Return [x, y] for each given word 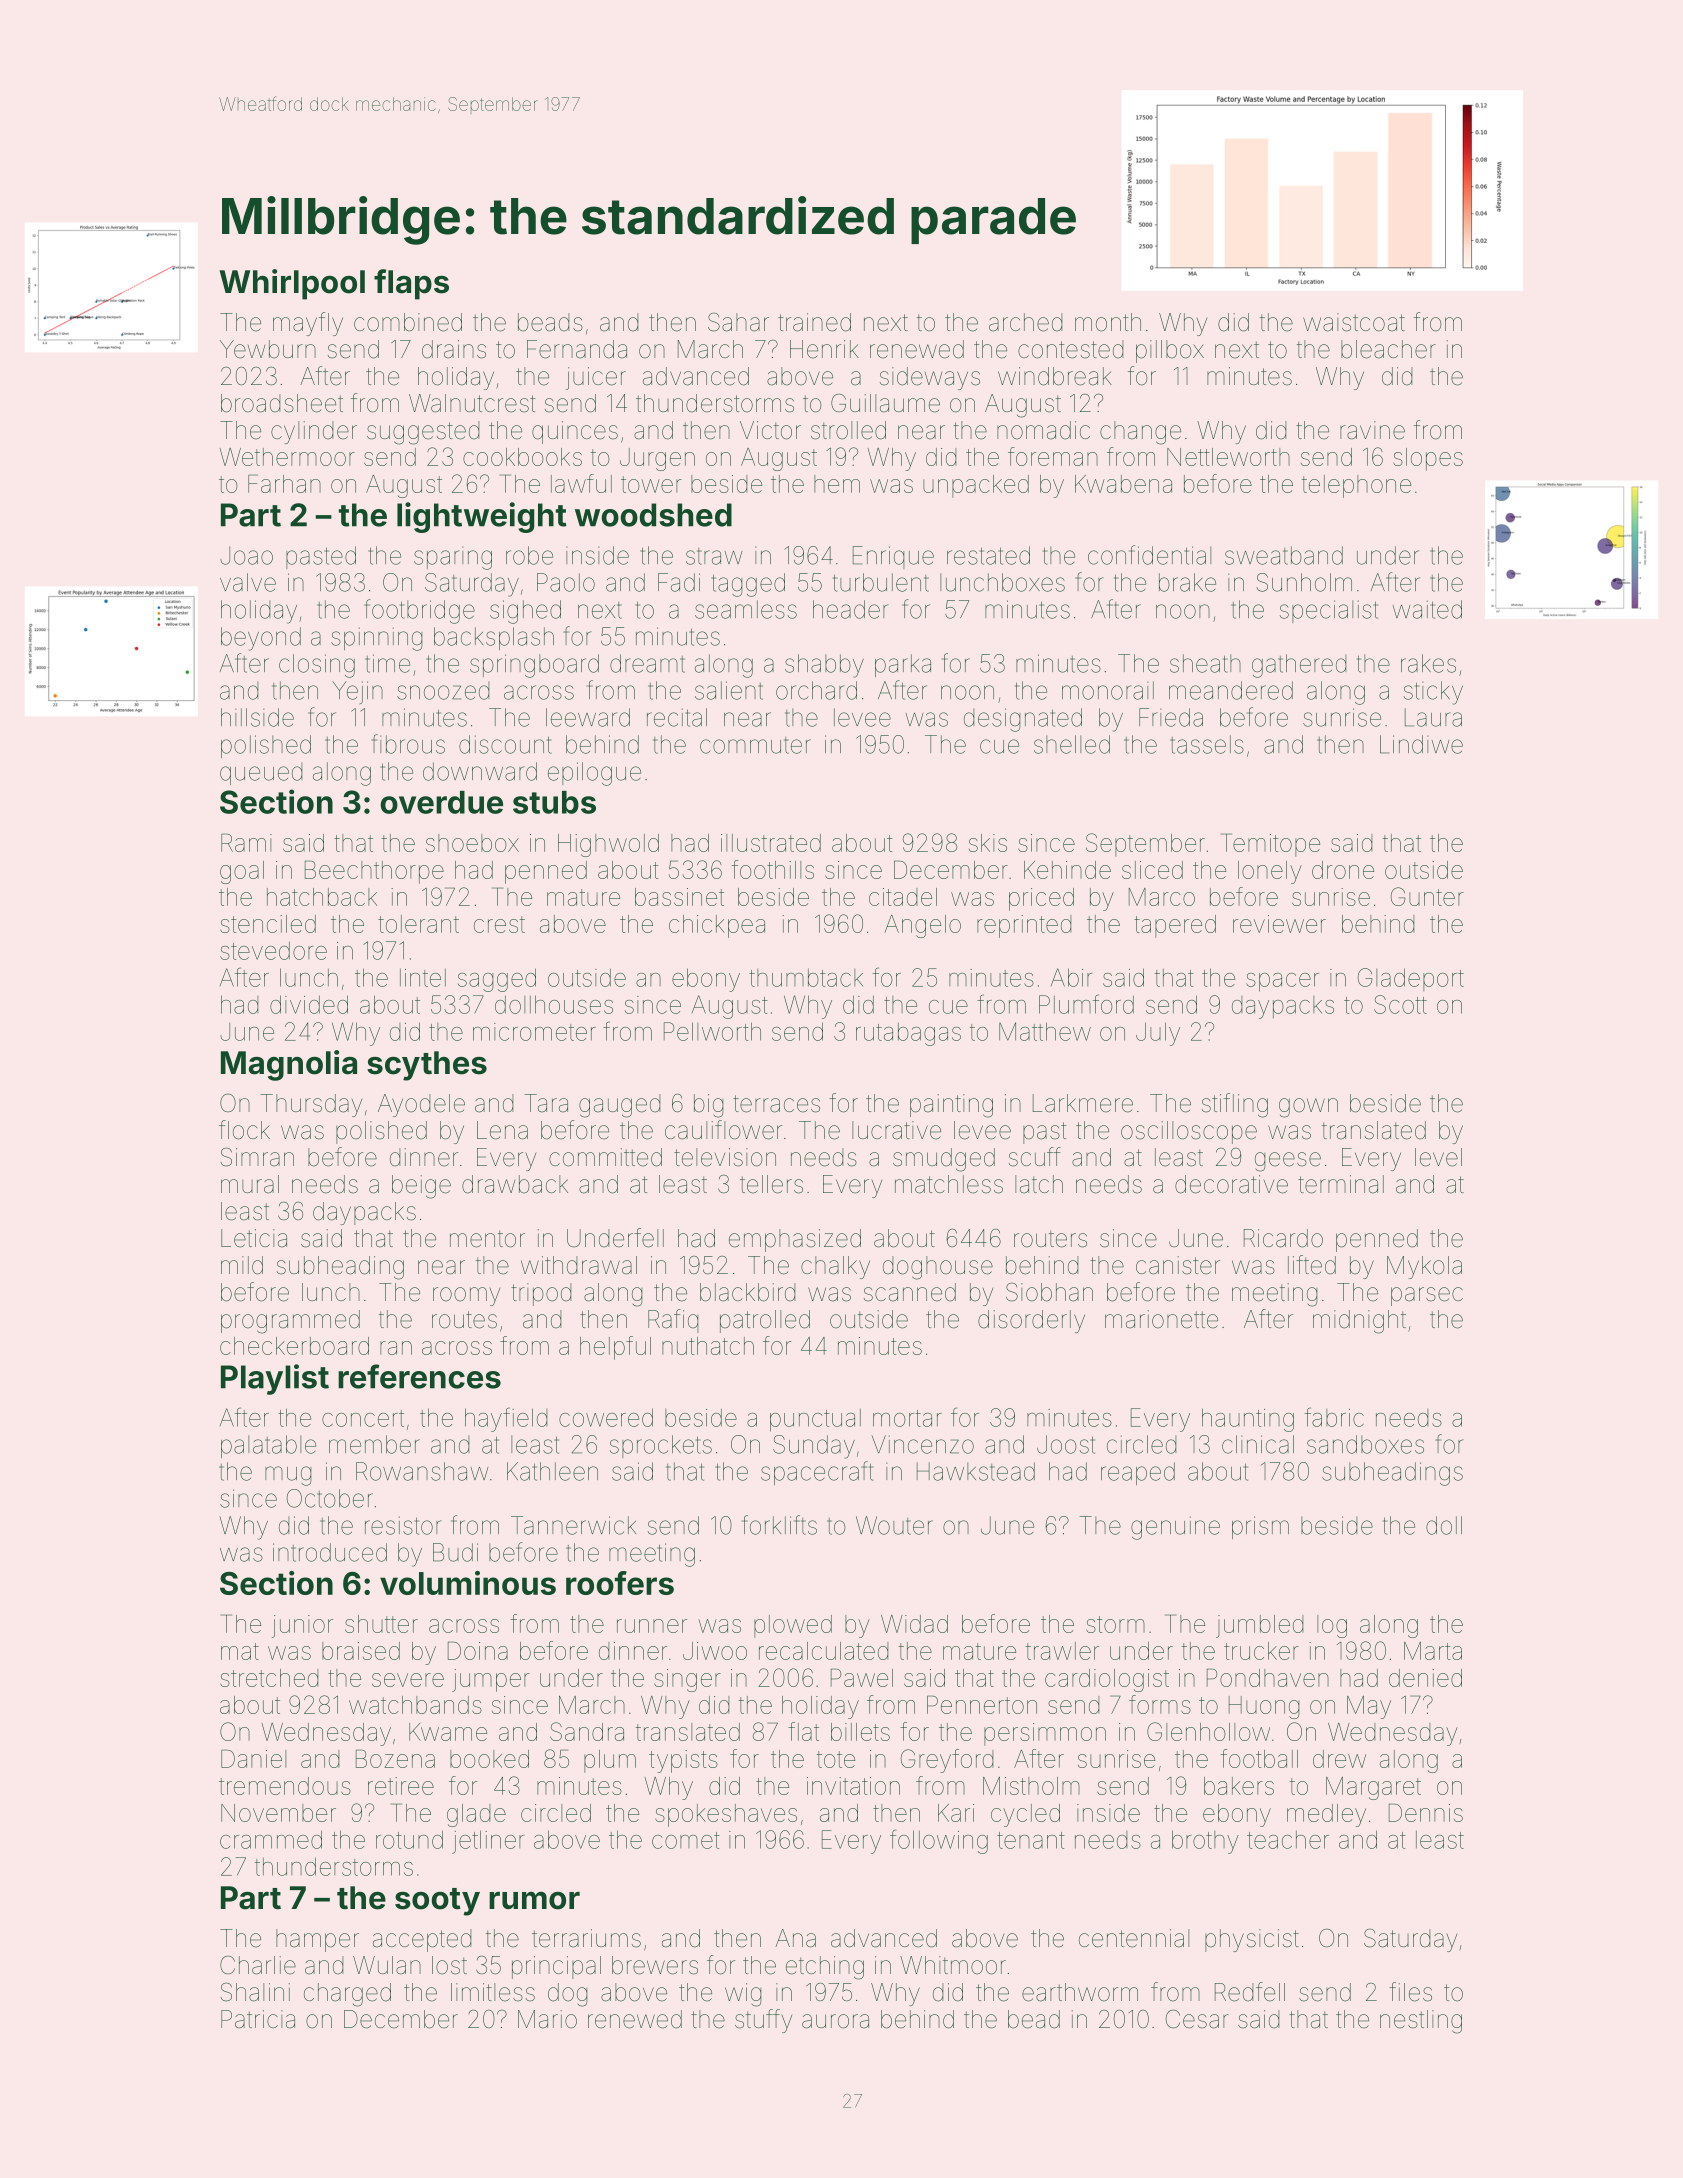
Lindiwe [1421, 744]
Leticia [254, 1238]
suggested [423, 433]
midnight [1359, 1322]
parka [903, 665]
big [708, 1106]
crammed [271, 1839]
